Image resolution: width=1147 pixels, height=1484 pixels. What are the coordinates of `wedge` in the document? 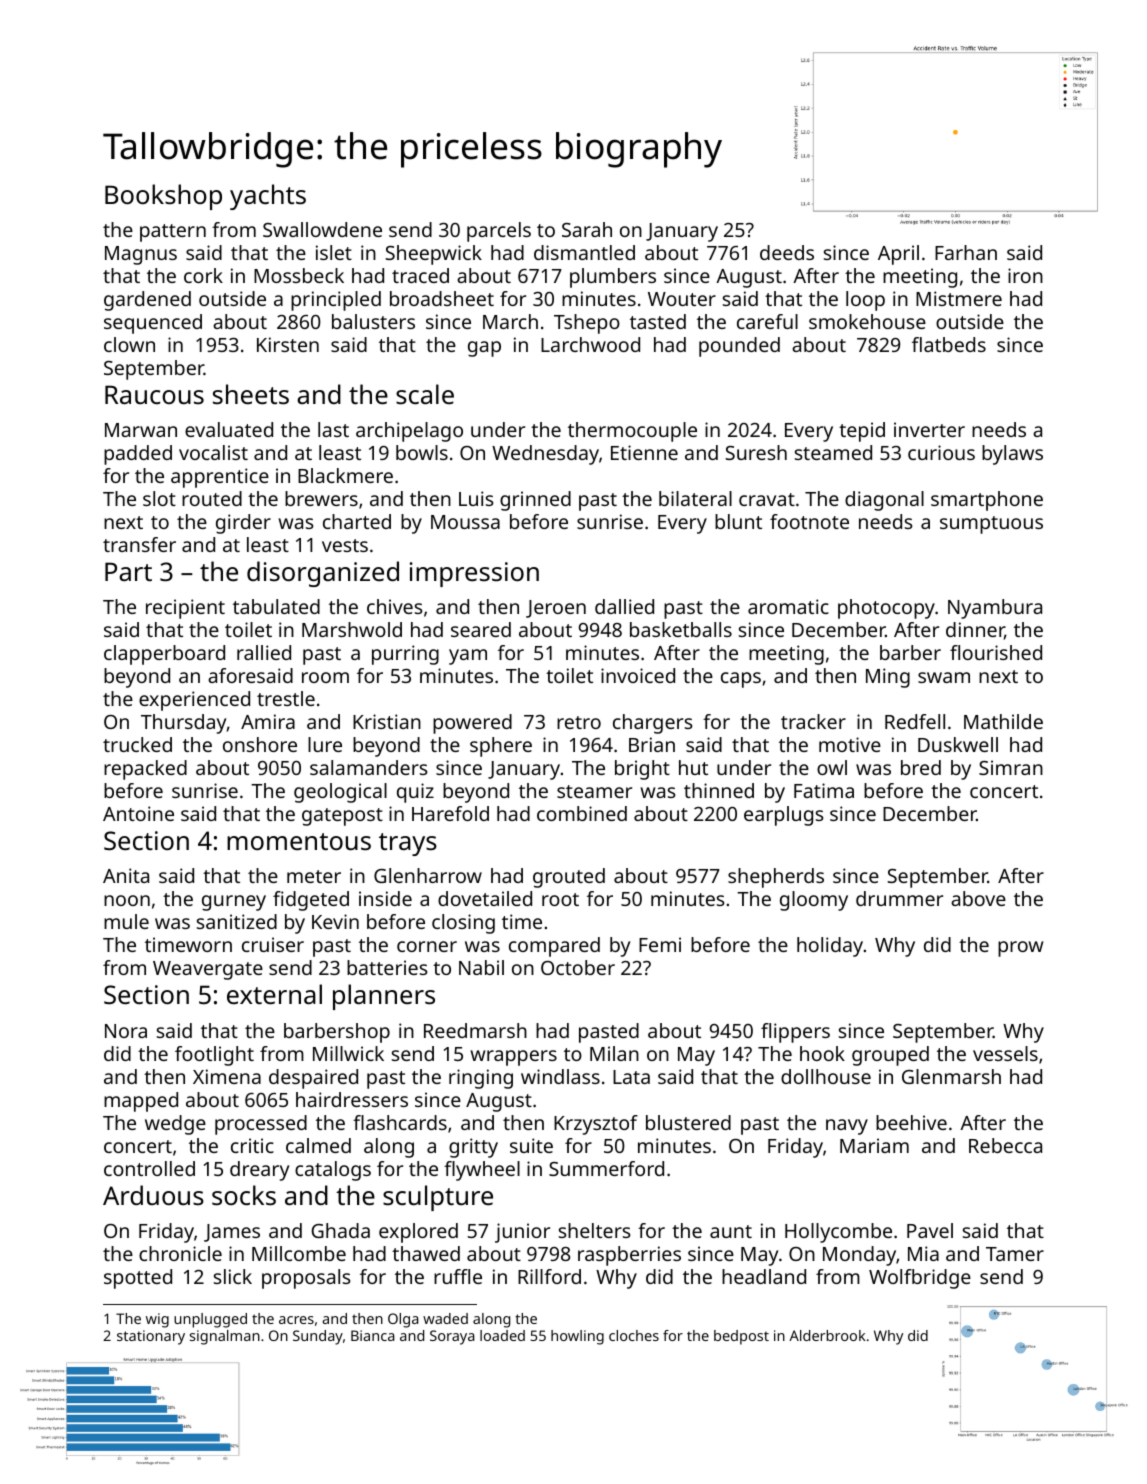 It's located at (175, 1125).
